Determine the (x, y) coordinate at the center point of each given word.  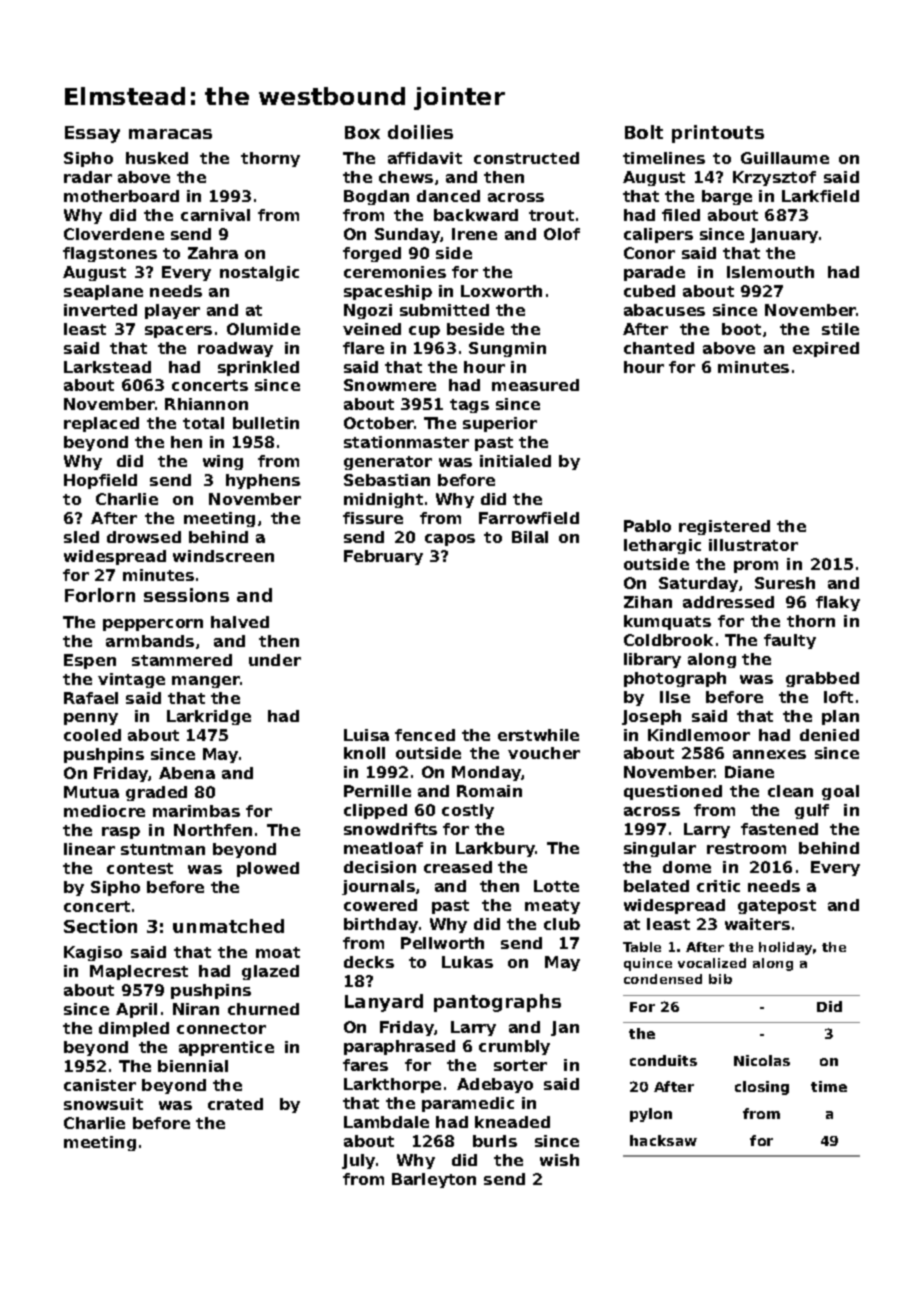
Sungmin (507, 349)
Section (100, 926)
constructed (526, 158)
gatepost (777, 907)
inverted (100, 310)
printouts (718, 134)
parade (654, 273)
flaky (838, 603)
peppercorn (153, 625)
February (383, 557)
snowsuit (103, 1104)
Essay (92, 134)
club (562, 924)
